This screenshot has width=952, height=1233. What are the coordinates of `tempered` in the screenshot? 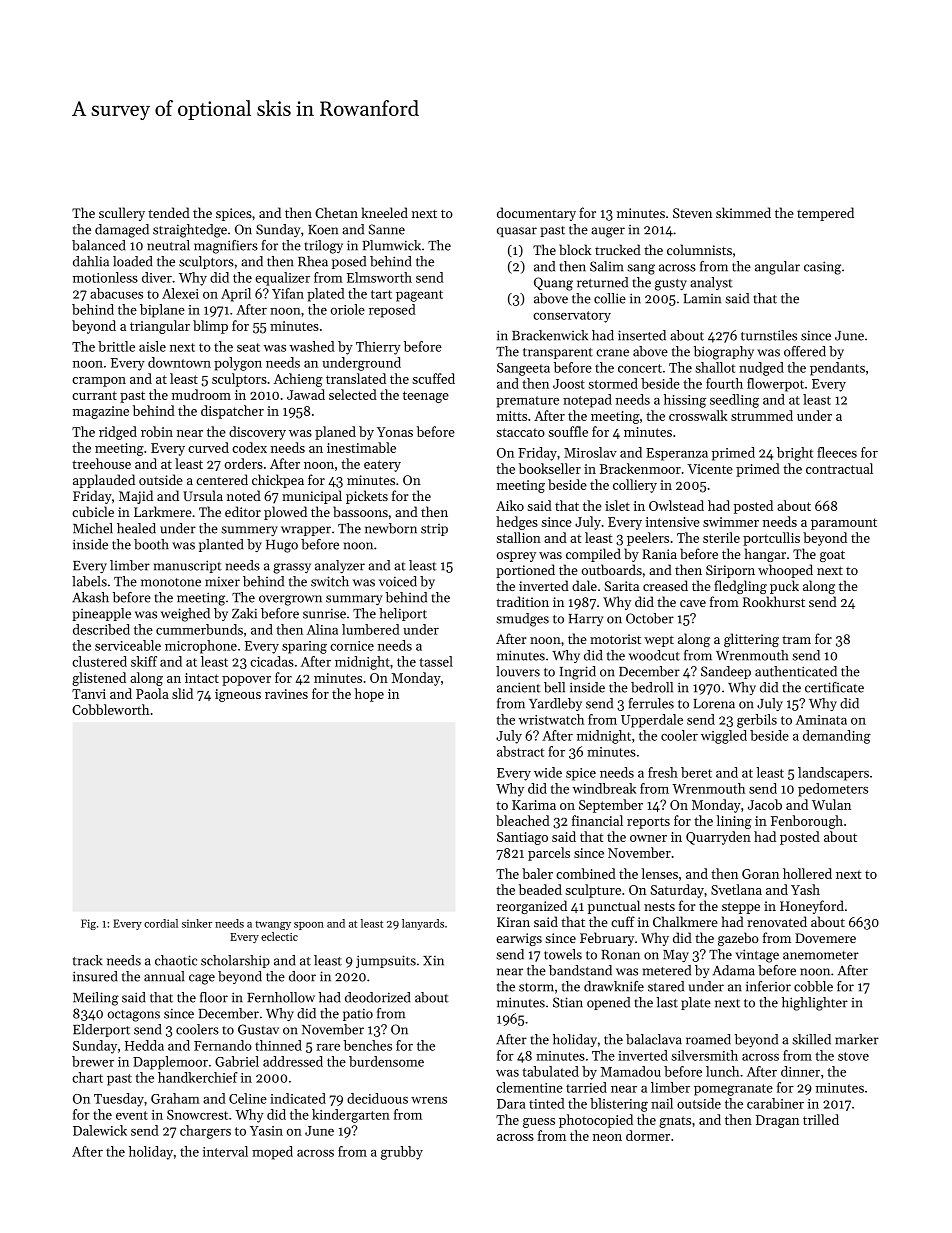 It's located at (825, 214).
